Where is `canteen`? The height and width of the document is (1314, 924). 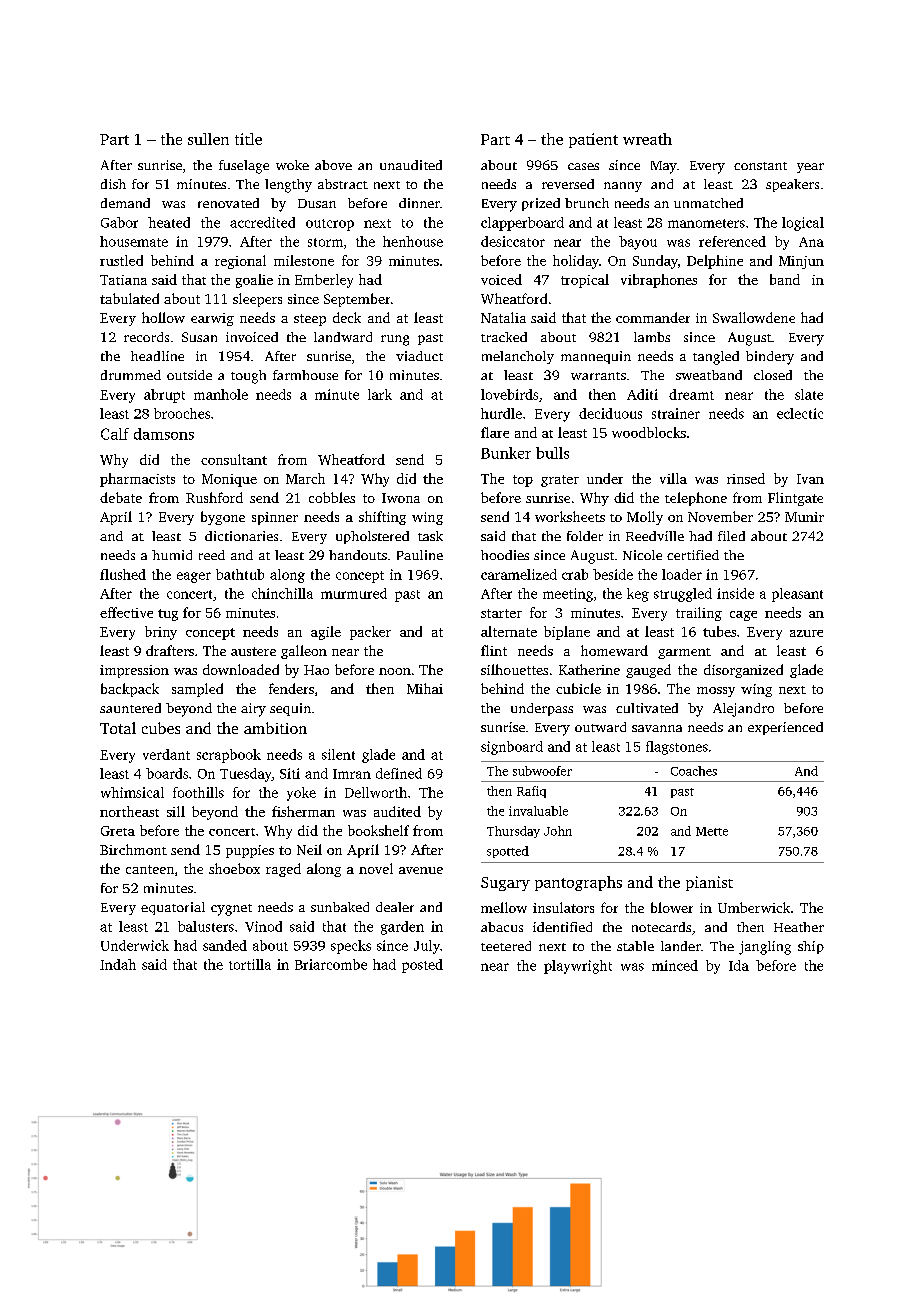
canteen is located at coordinates (150, 869).
